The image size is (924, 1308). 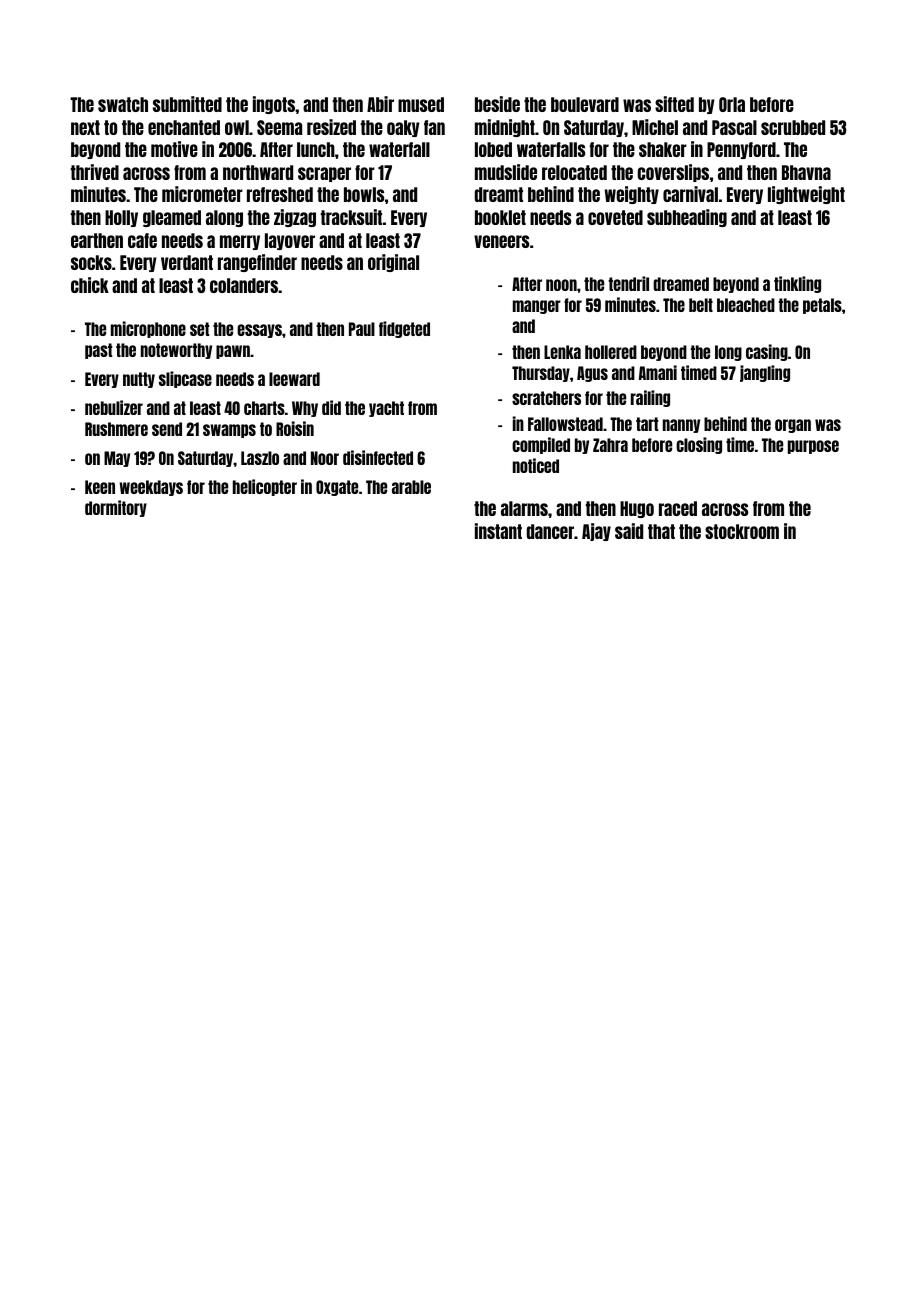 I want to click on swatch, so click(x=123, y=104).
